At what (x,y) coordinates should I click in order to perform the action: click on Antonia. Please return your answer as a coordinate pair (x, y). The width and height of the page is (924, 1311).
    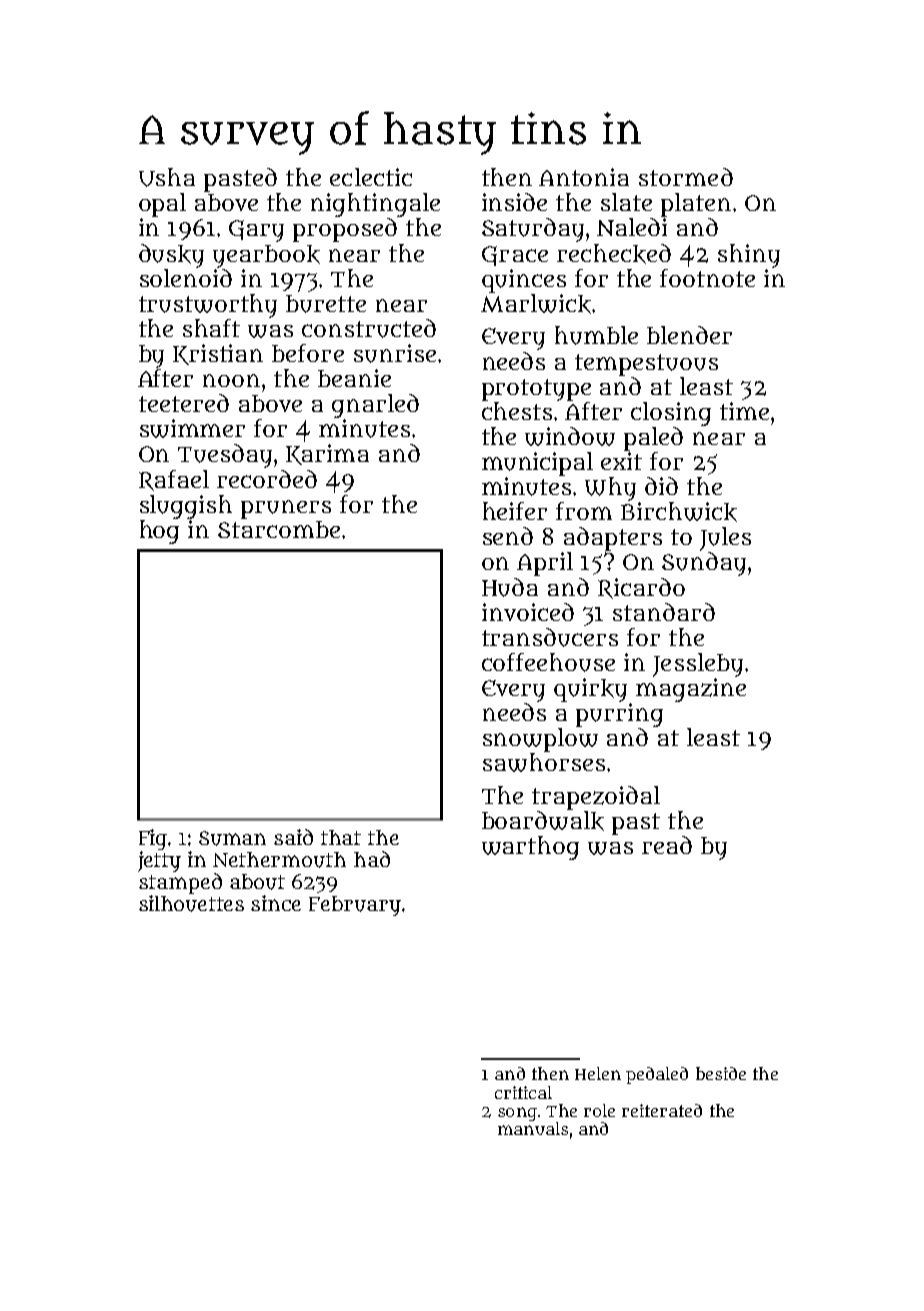
    Looking at the image, I should click on (584, 177).
